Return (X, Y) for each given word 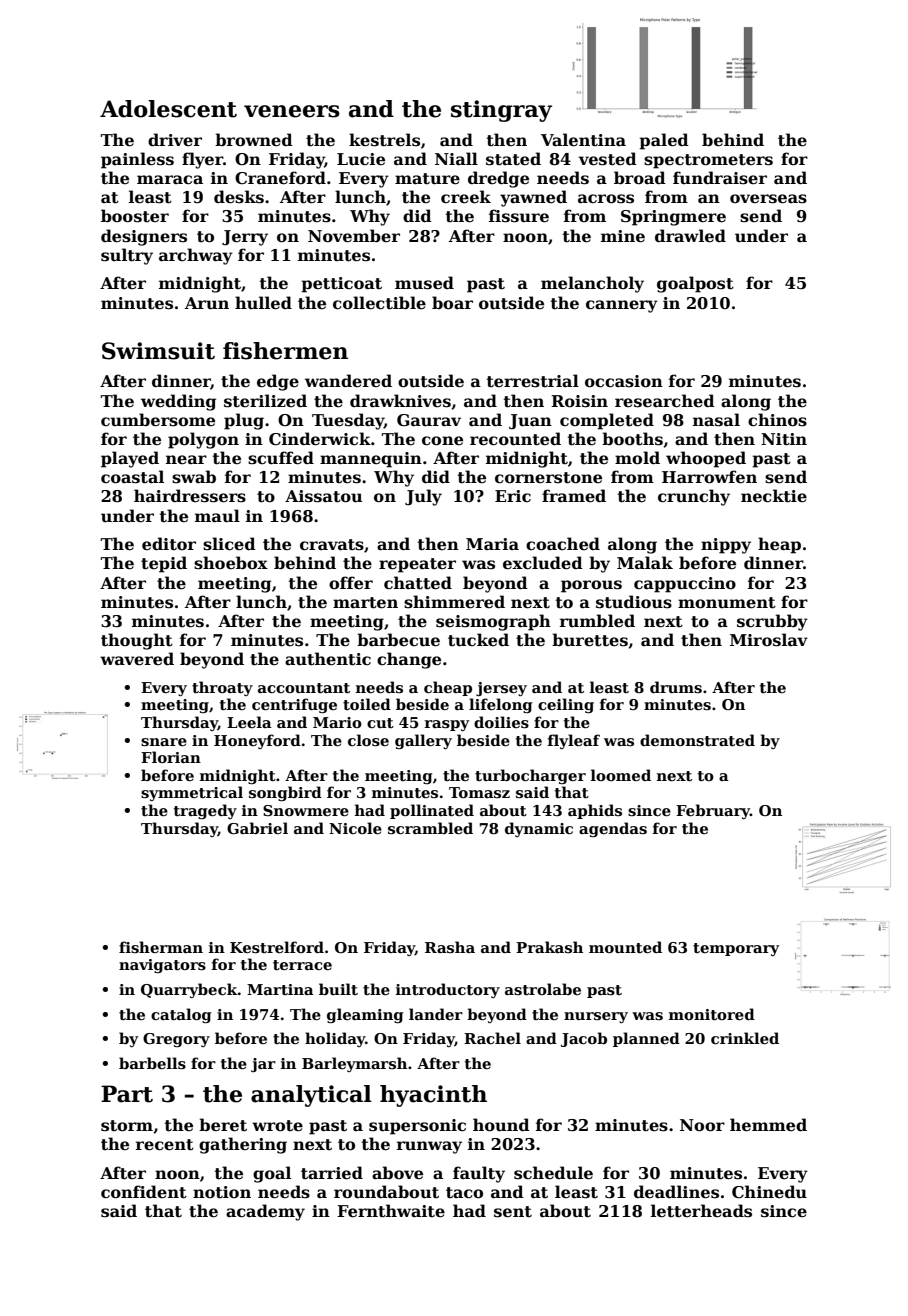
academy (265, 1212)
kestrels (384, 140)
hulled (263, 303)
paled (664, 141)
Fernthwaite (391, 1211)
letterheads (701, 1211)
